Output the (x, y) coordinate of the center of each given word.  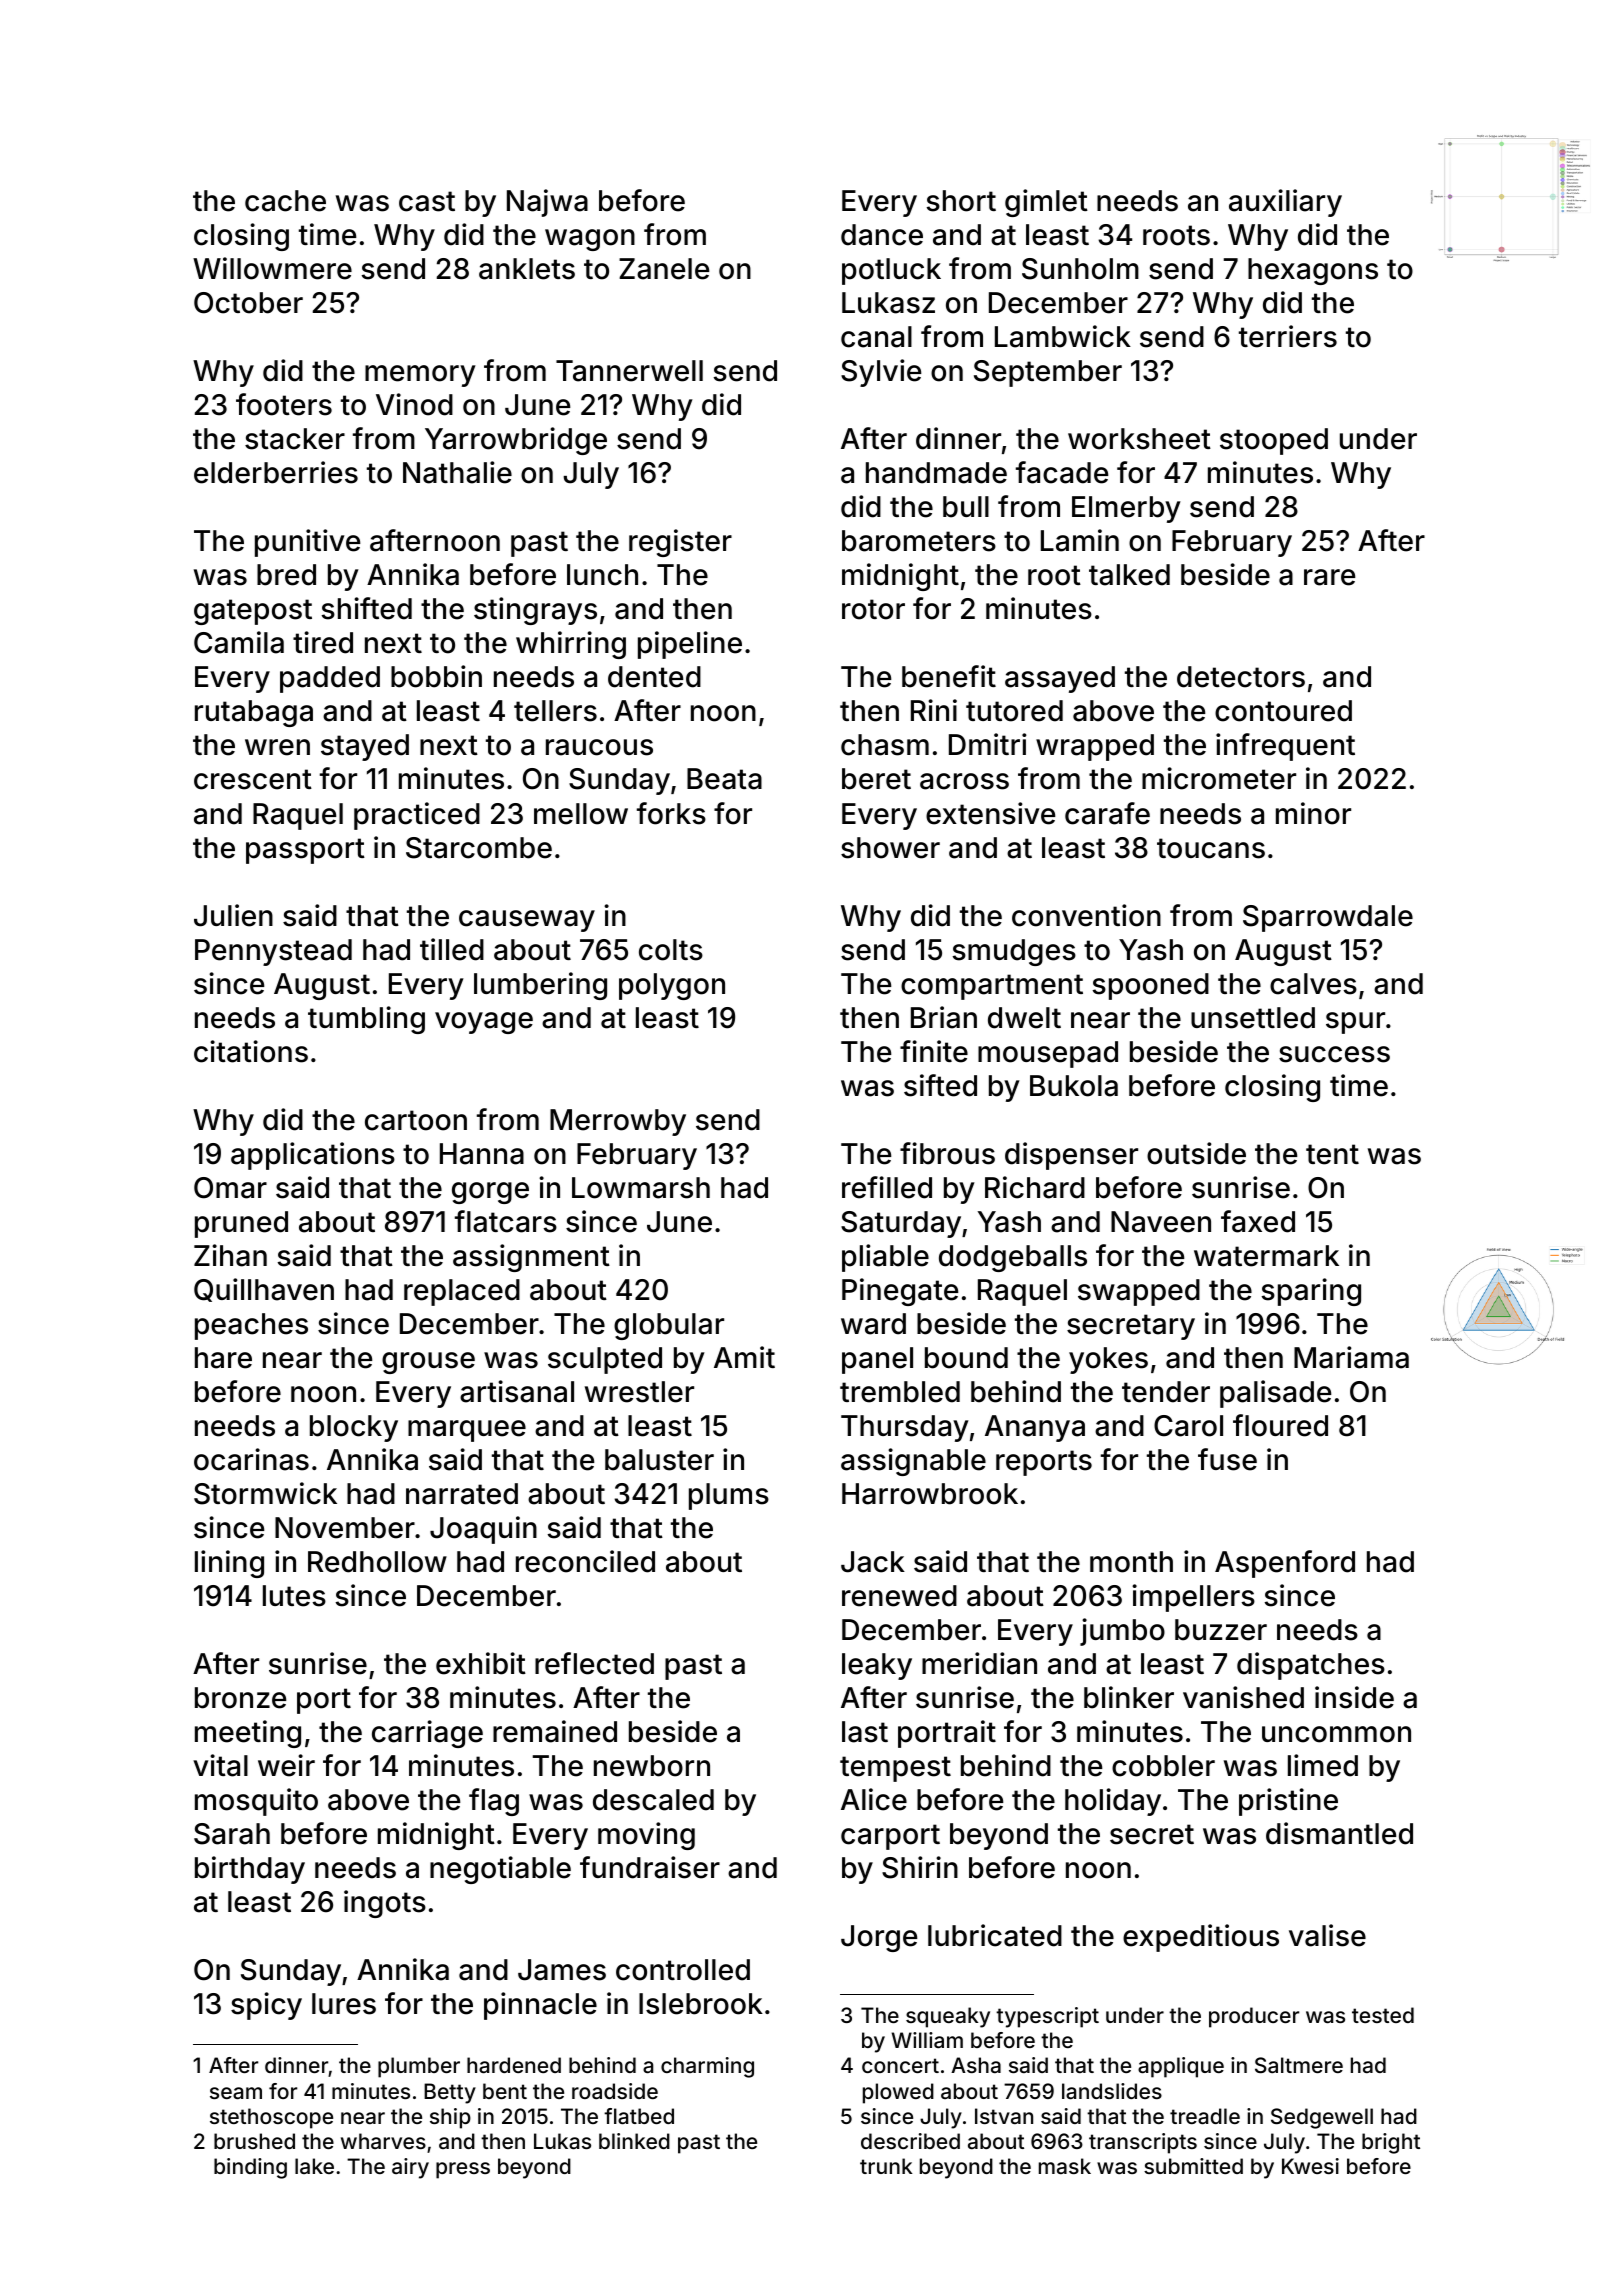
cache (285, 201)
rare (1329, 577)
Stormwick (265, 1493)
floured (1280, 1425)
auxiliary (1285, 203)
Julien (233, 915)
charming (707, 2067)
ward (873, 1324)
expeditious (1201, 1938)
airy (410, 2168)
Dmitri (987, 744)
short (961, 201)
